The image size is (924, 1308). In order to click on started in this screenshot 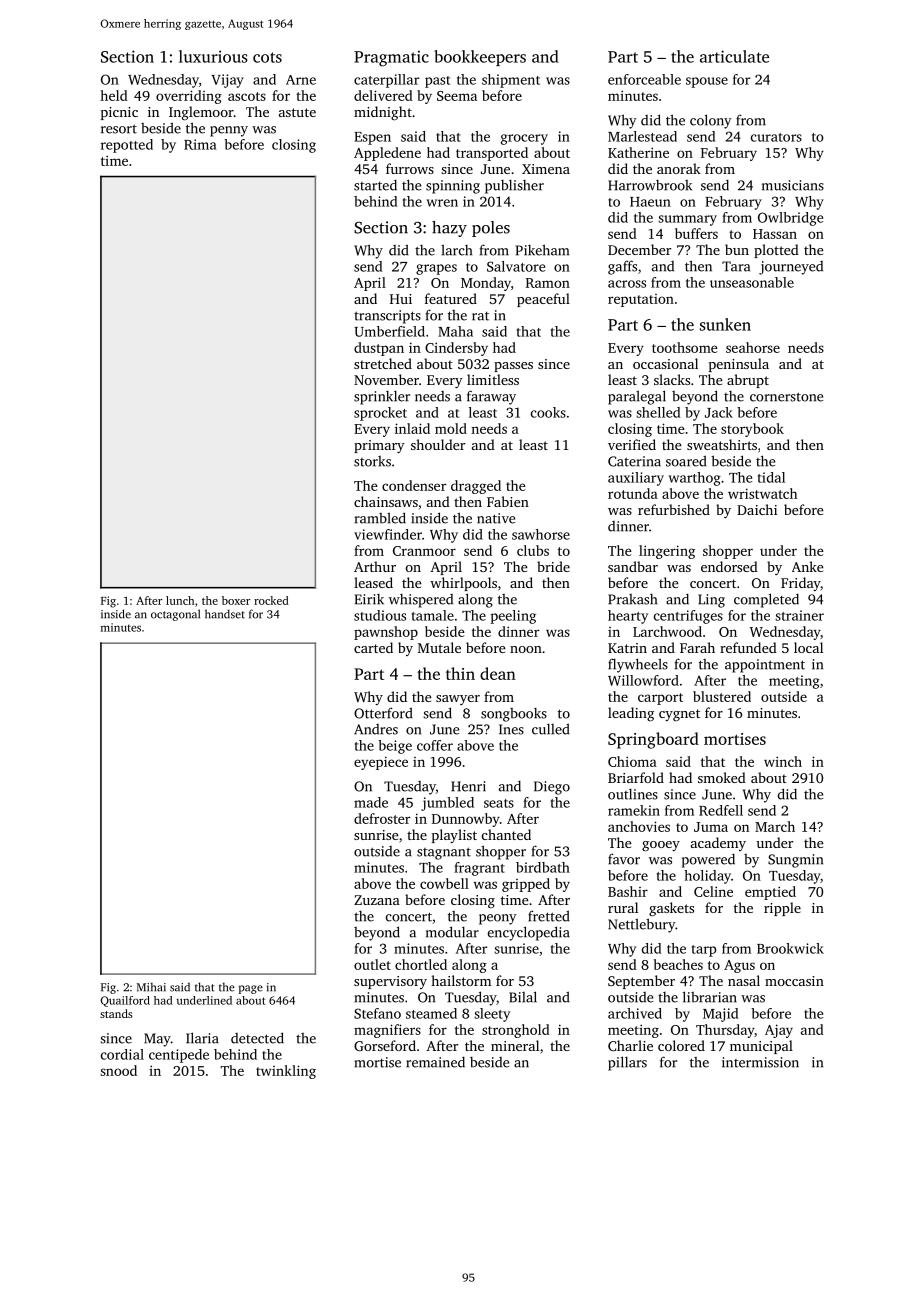, I will do `click(375, 185)`.
